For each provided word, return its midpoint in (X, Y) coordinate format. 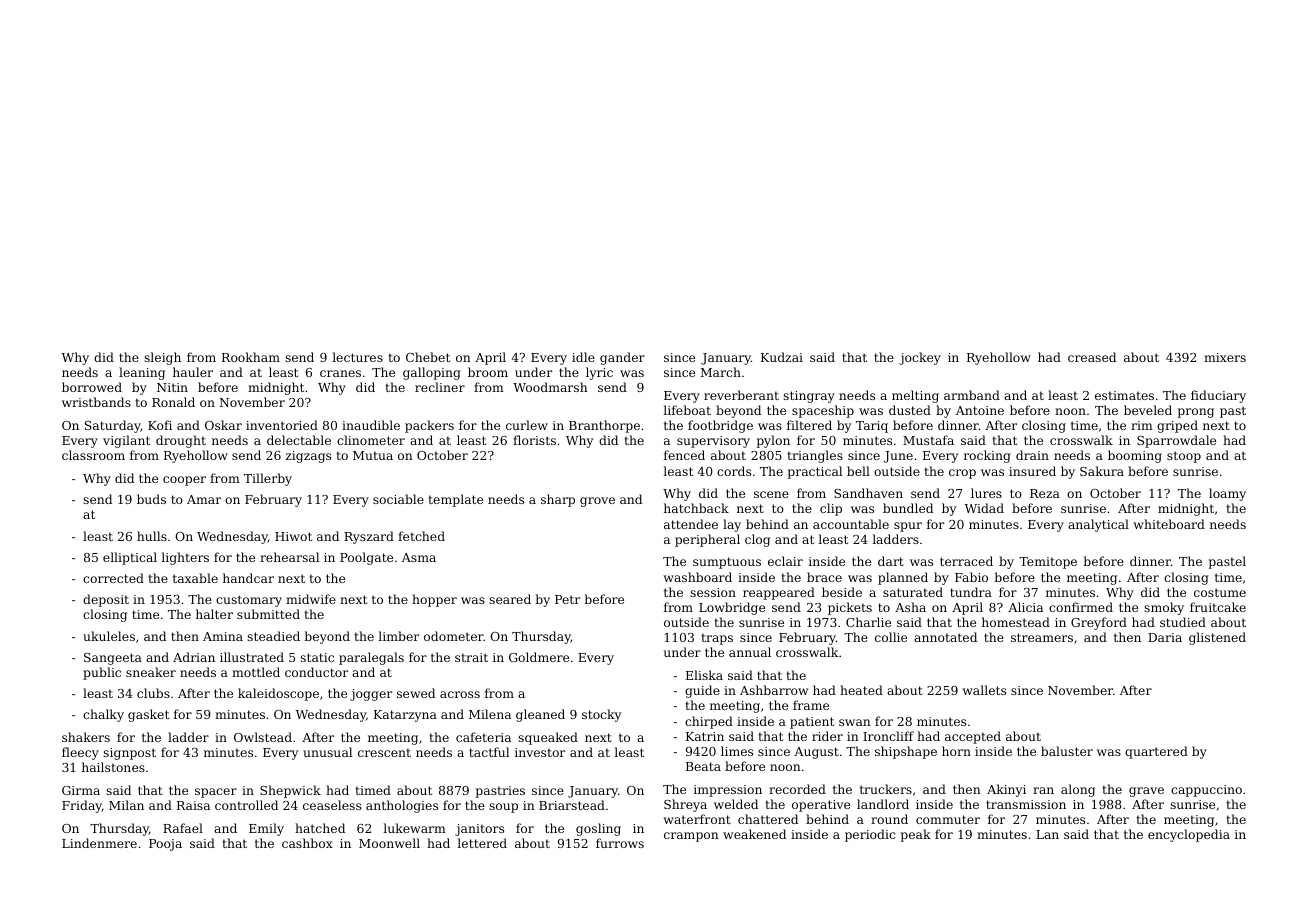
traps (717, 639)
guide (702, 691)
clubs (153, 693)
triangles (815, 456)
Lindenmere (99, 843)
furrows (620, 843)
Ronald (173, 402)
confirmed (1081, 607)
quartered (1156, 752)
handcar (248, 578)
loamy (1227, 494)
